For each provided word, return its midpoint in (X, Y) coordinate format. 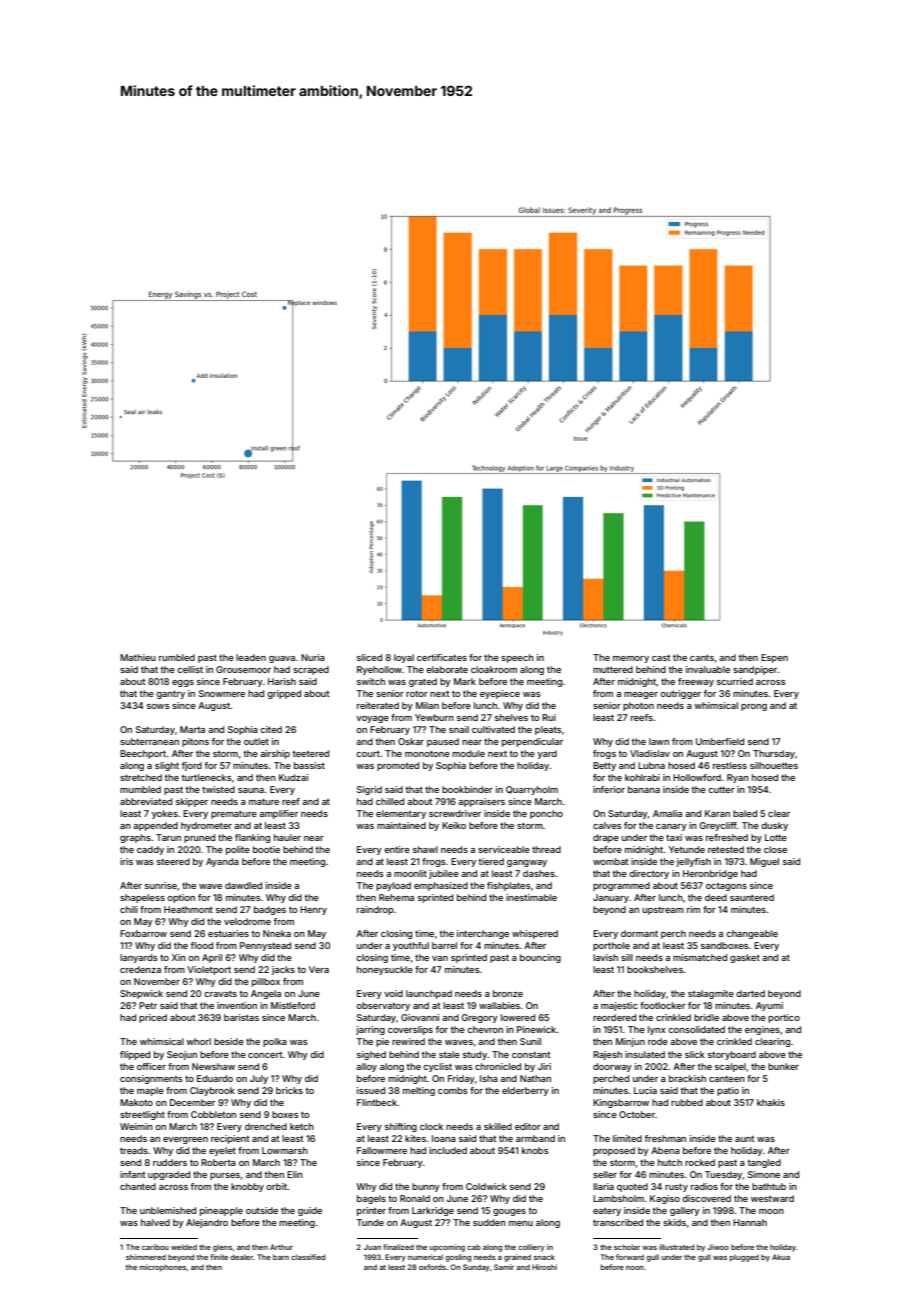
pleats (548, 730)
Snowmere (222, 693)
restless (730, 765)
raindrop (375, 910)
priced (153, 1018)
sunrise (161, 885)
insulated (645, 1054)
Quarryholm (532, 790)
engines (762, 1030)
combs (453, 1090)
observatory (383, 1006)
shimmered (146, 1257)
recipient (230, 1139)
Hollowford (697, 777)
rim (693, 909)
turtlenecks (207, 777)
